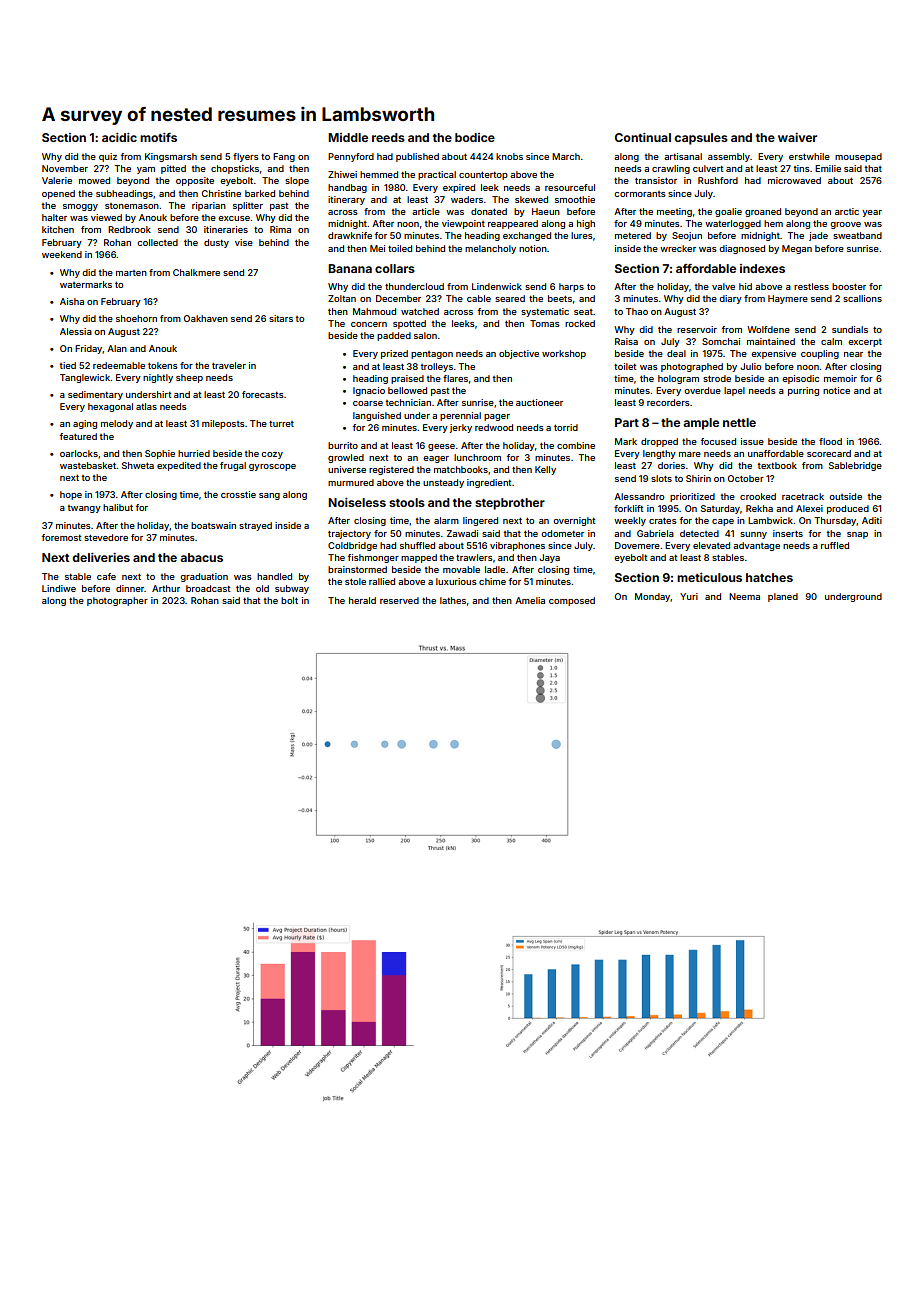 The height and width of the document is (1308, 924). Describe the element at coordinates (453, 600) in the document. I see `lathes` at that location.
